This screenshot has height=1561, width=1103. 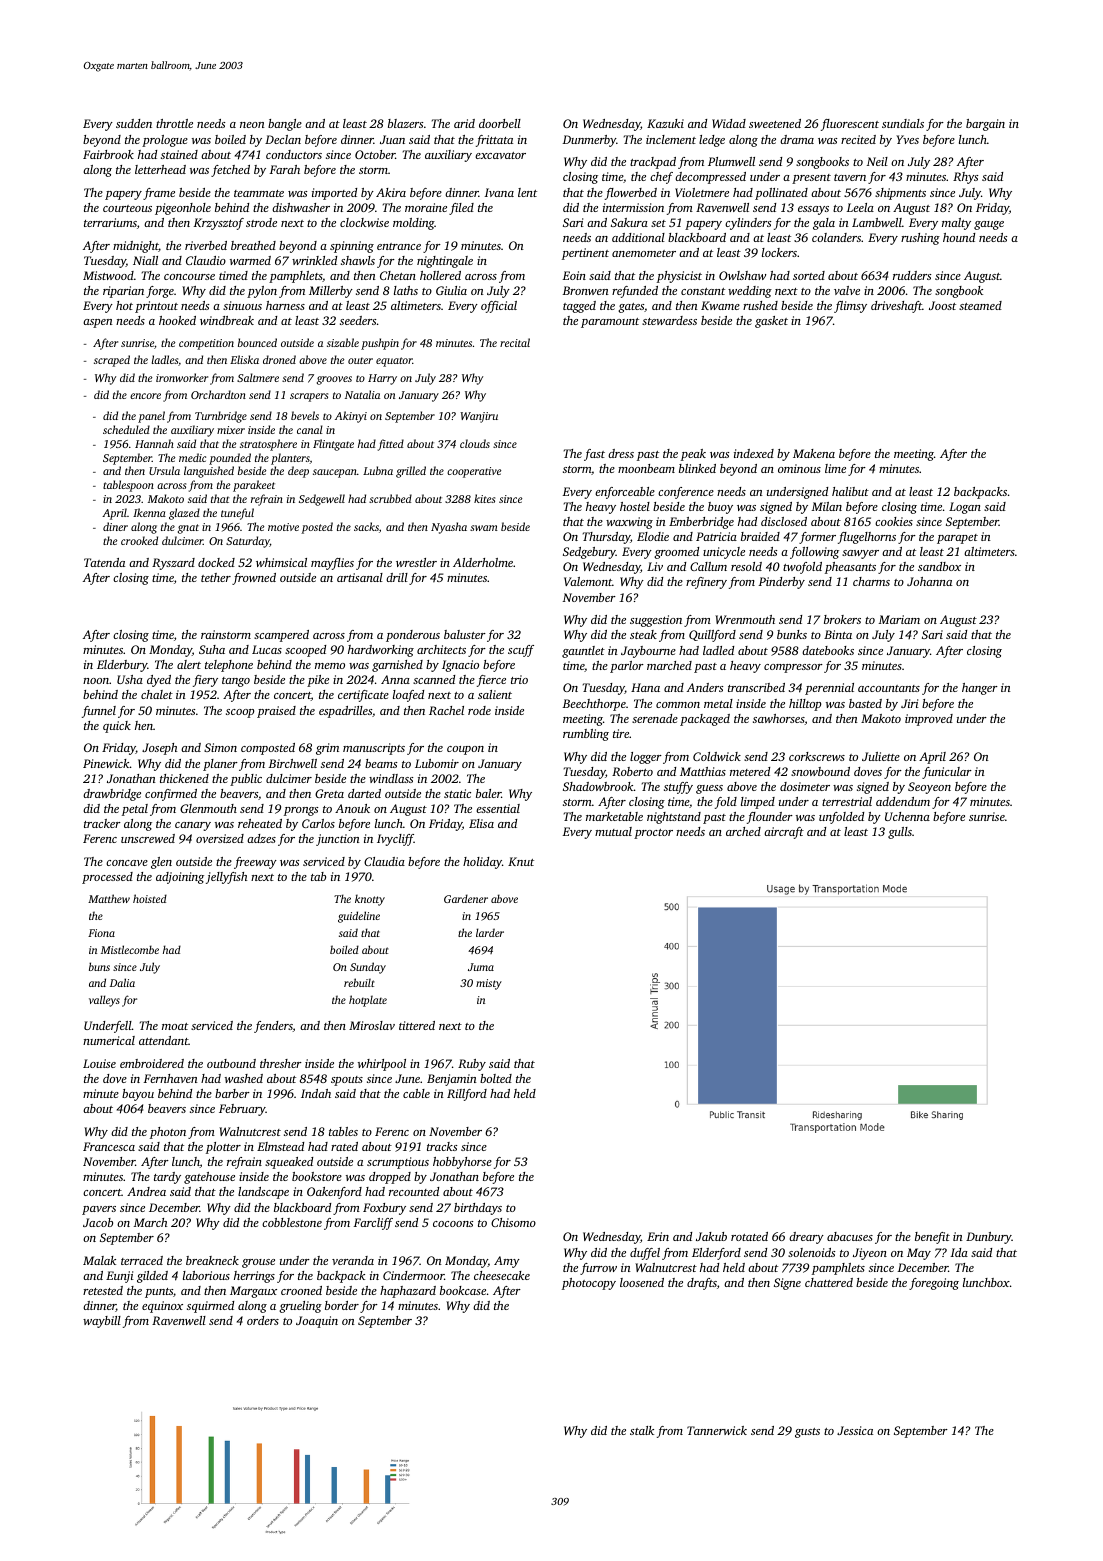 What do you see at coordinates (985, 125) in the screenshot?
I see `bargain` at bounding box center [985, 125].
